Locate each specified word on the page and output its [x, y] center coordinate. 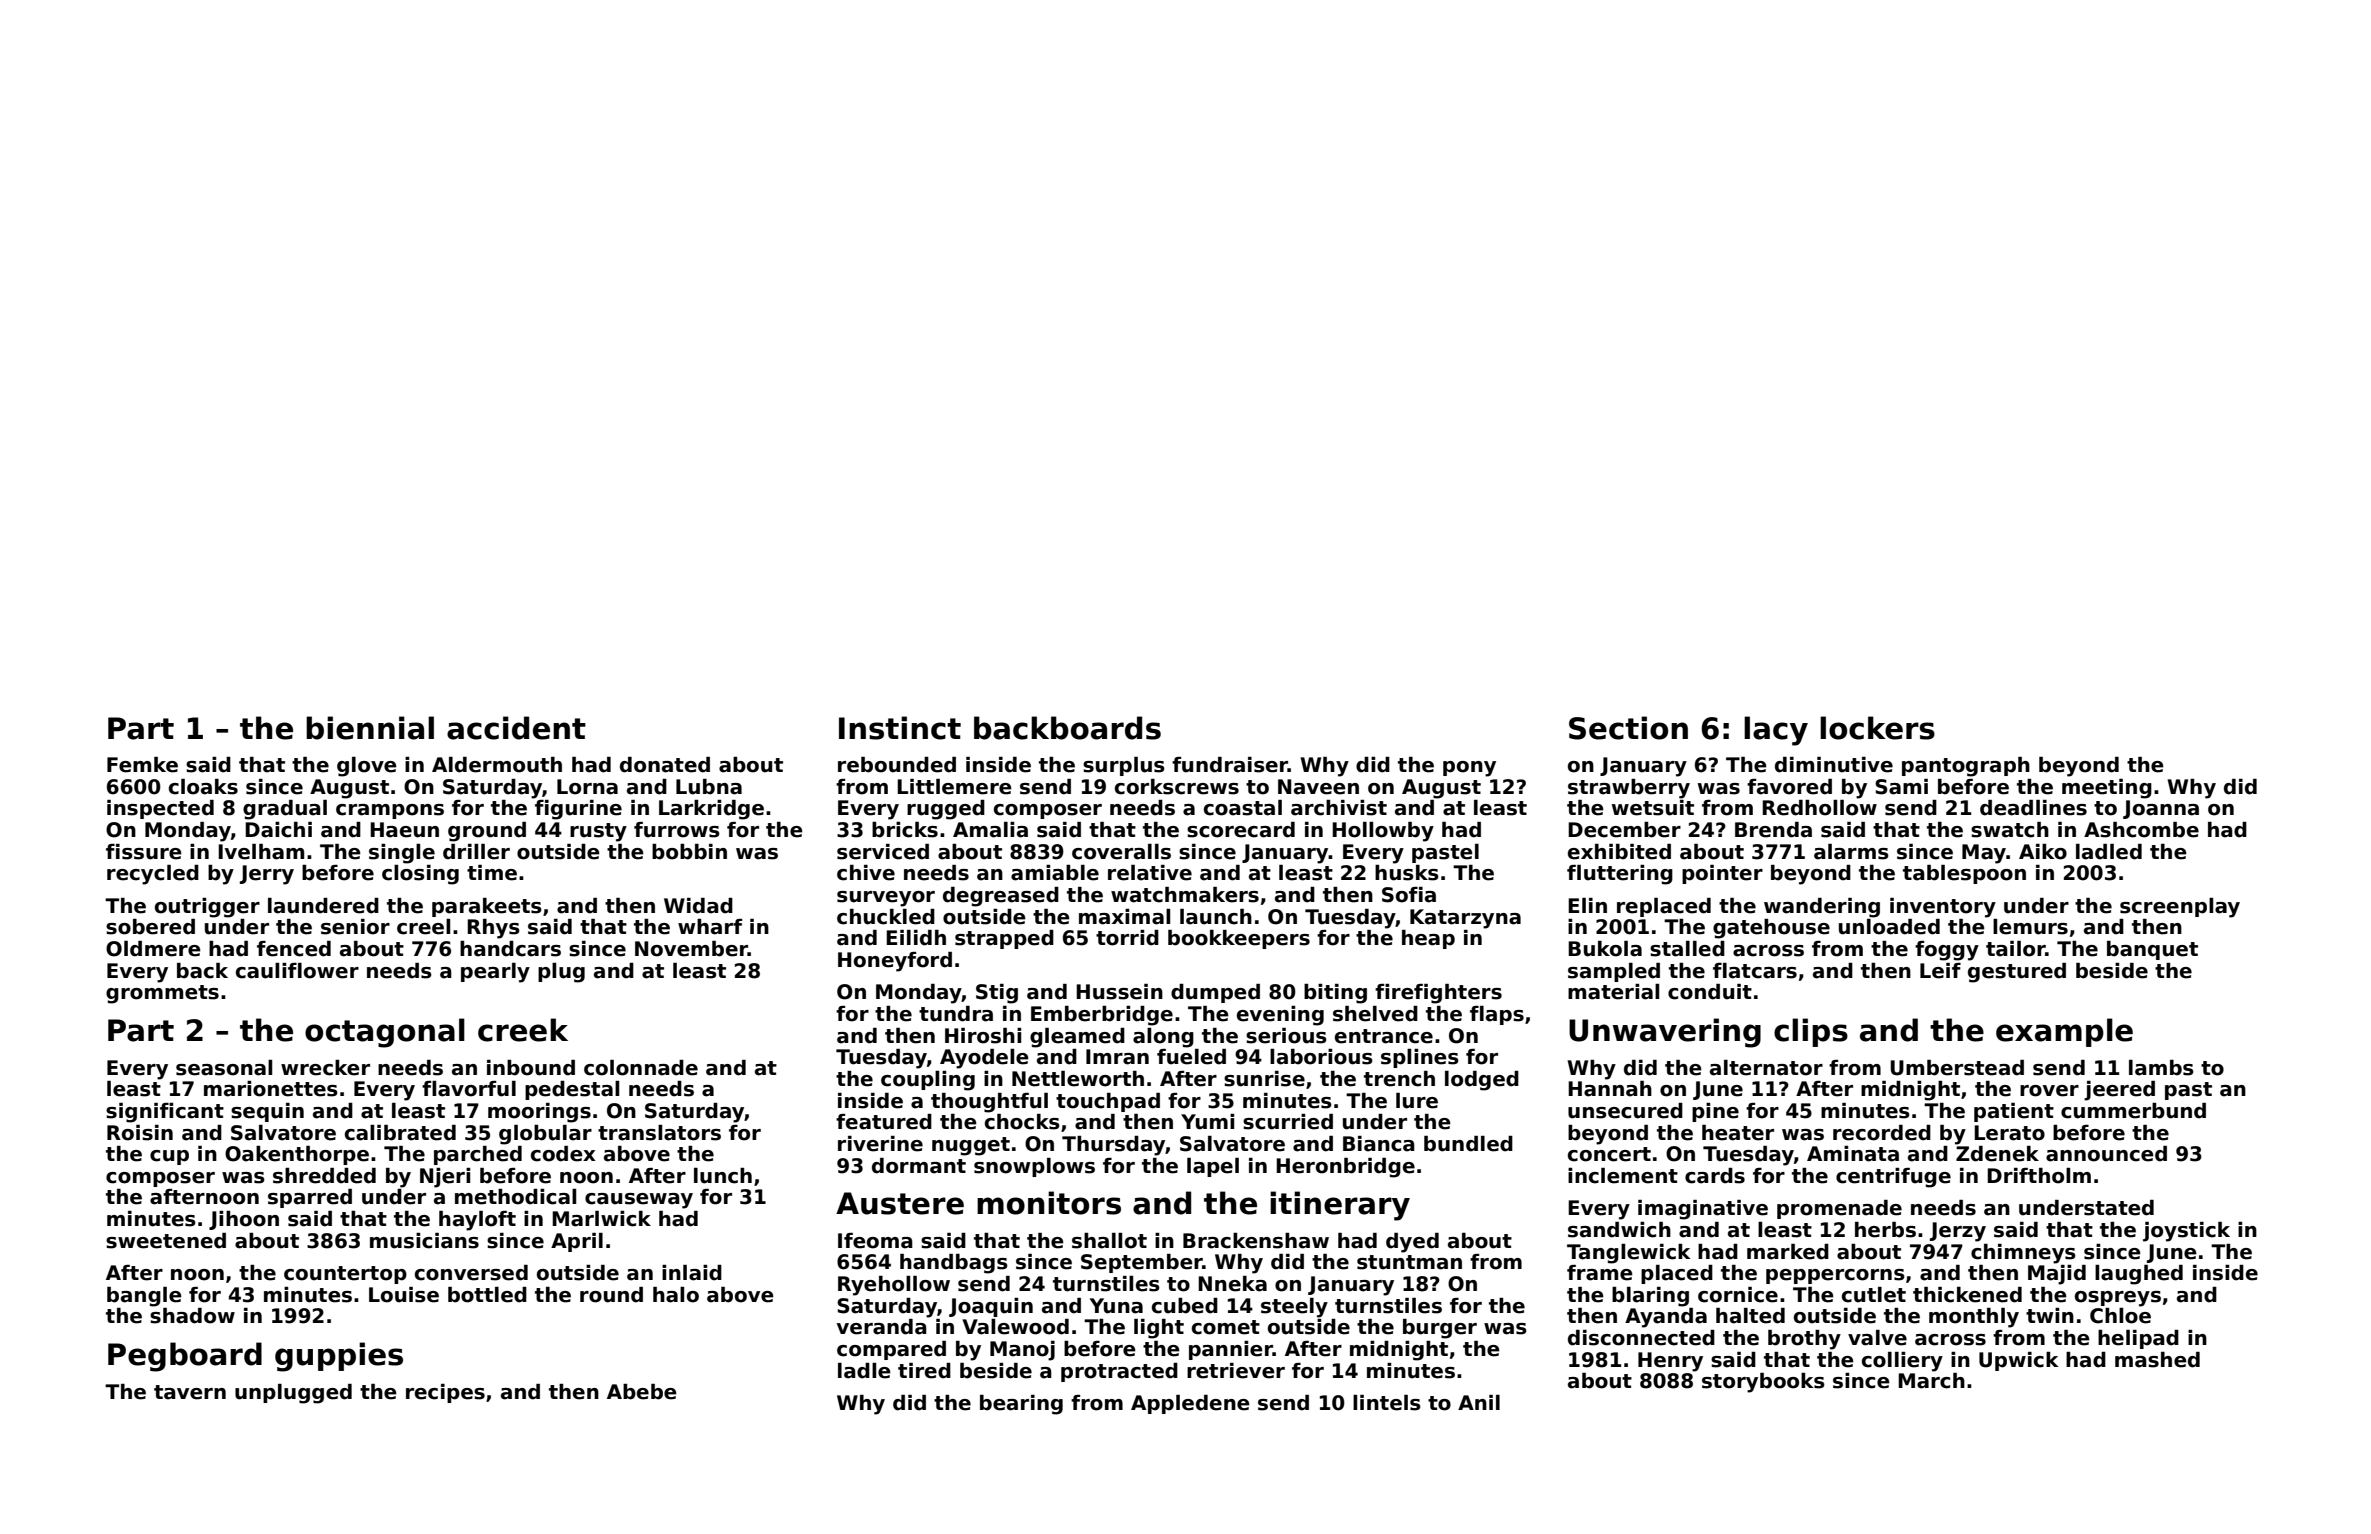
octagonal [385, 1033]
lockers [1877, 728]
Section [1628, 728]
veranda [882, 1327]
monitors [1049, 1203]
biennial [370, 728]
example [2064, 1032]
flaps [1497, 1015]
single [402, 854]
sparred [310, 1198]
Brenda [1773, 830]
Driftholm [2039, 1176]
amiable [1055, 873]
